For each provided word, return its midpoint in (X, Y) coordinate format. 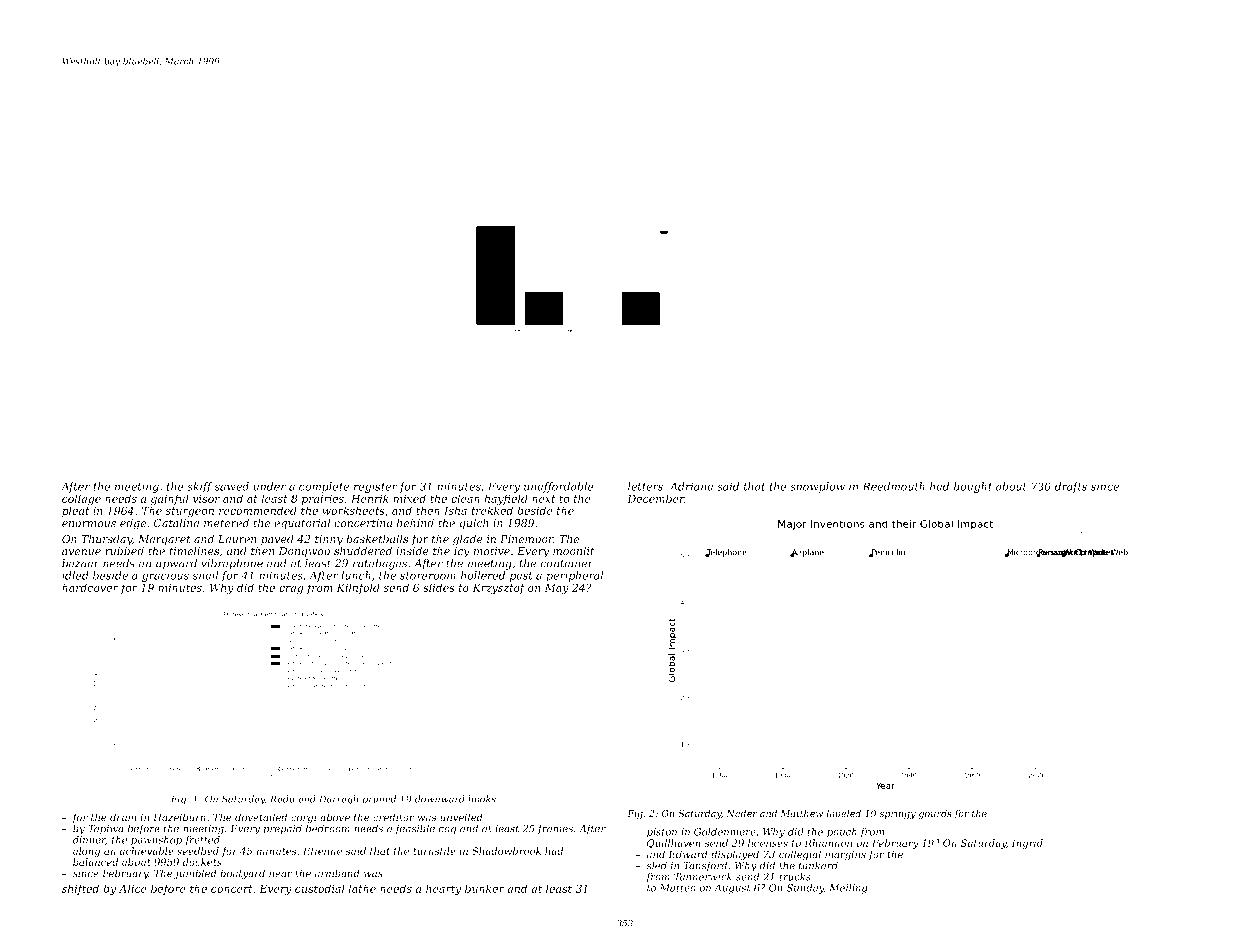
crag (291, 590)
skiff (200, 487)
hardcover (90, 587)
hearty (443, 890)
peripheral (574, 576)
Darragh (338, 800)
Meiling (848, 889)
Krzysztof (499, 589)
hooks (482, 799)
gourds (935, 814)
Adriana (691, 486)
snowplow (817, 487)
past (521, 577)
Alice (133, 888)
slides (439, 587)
